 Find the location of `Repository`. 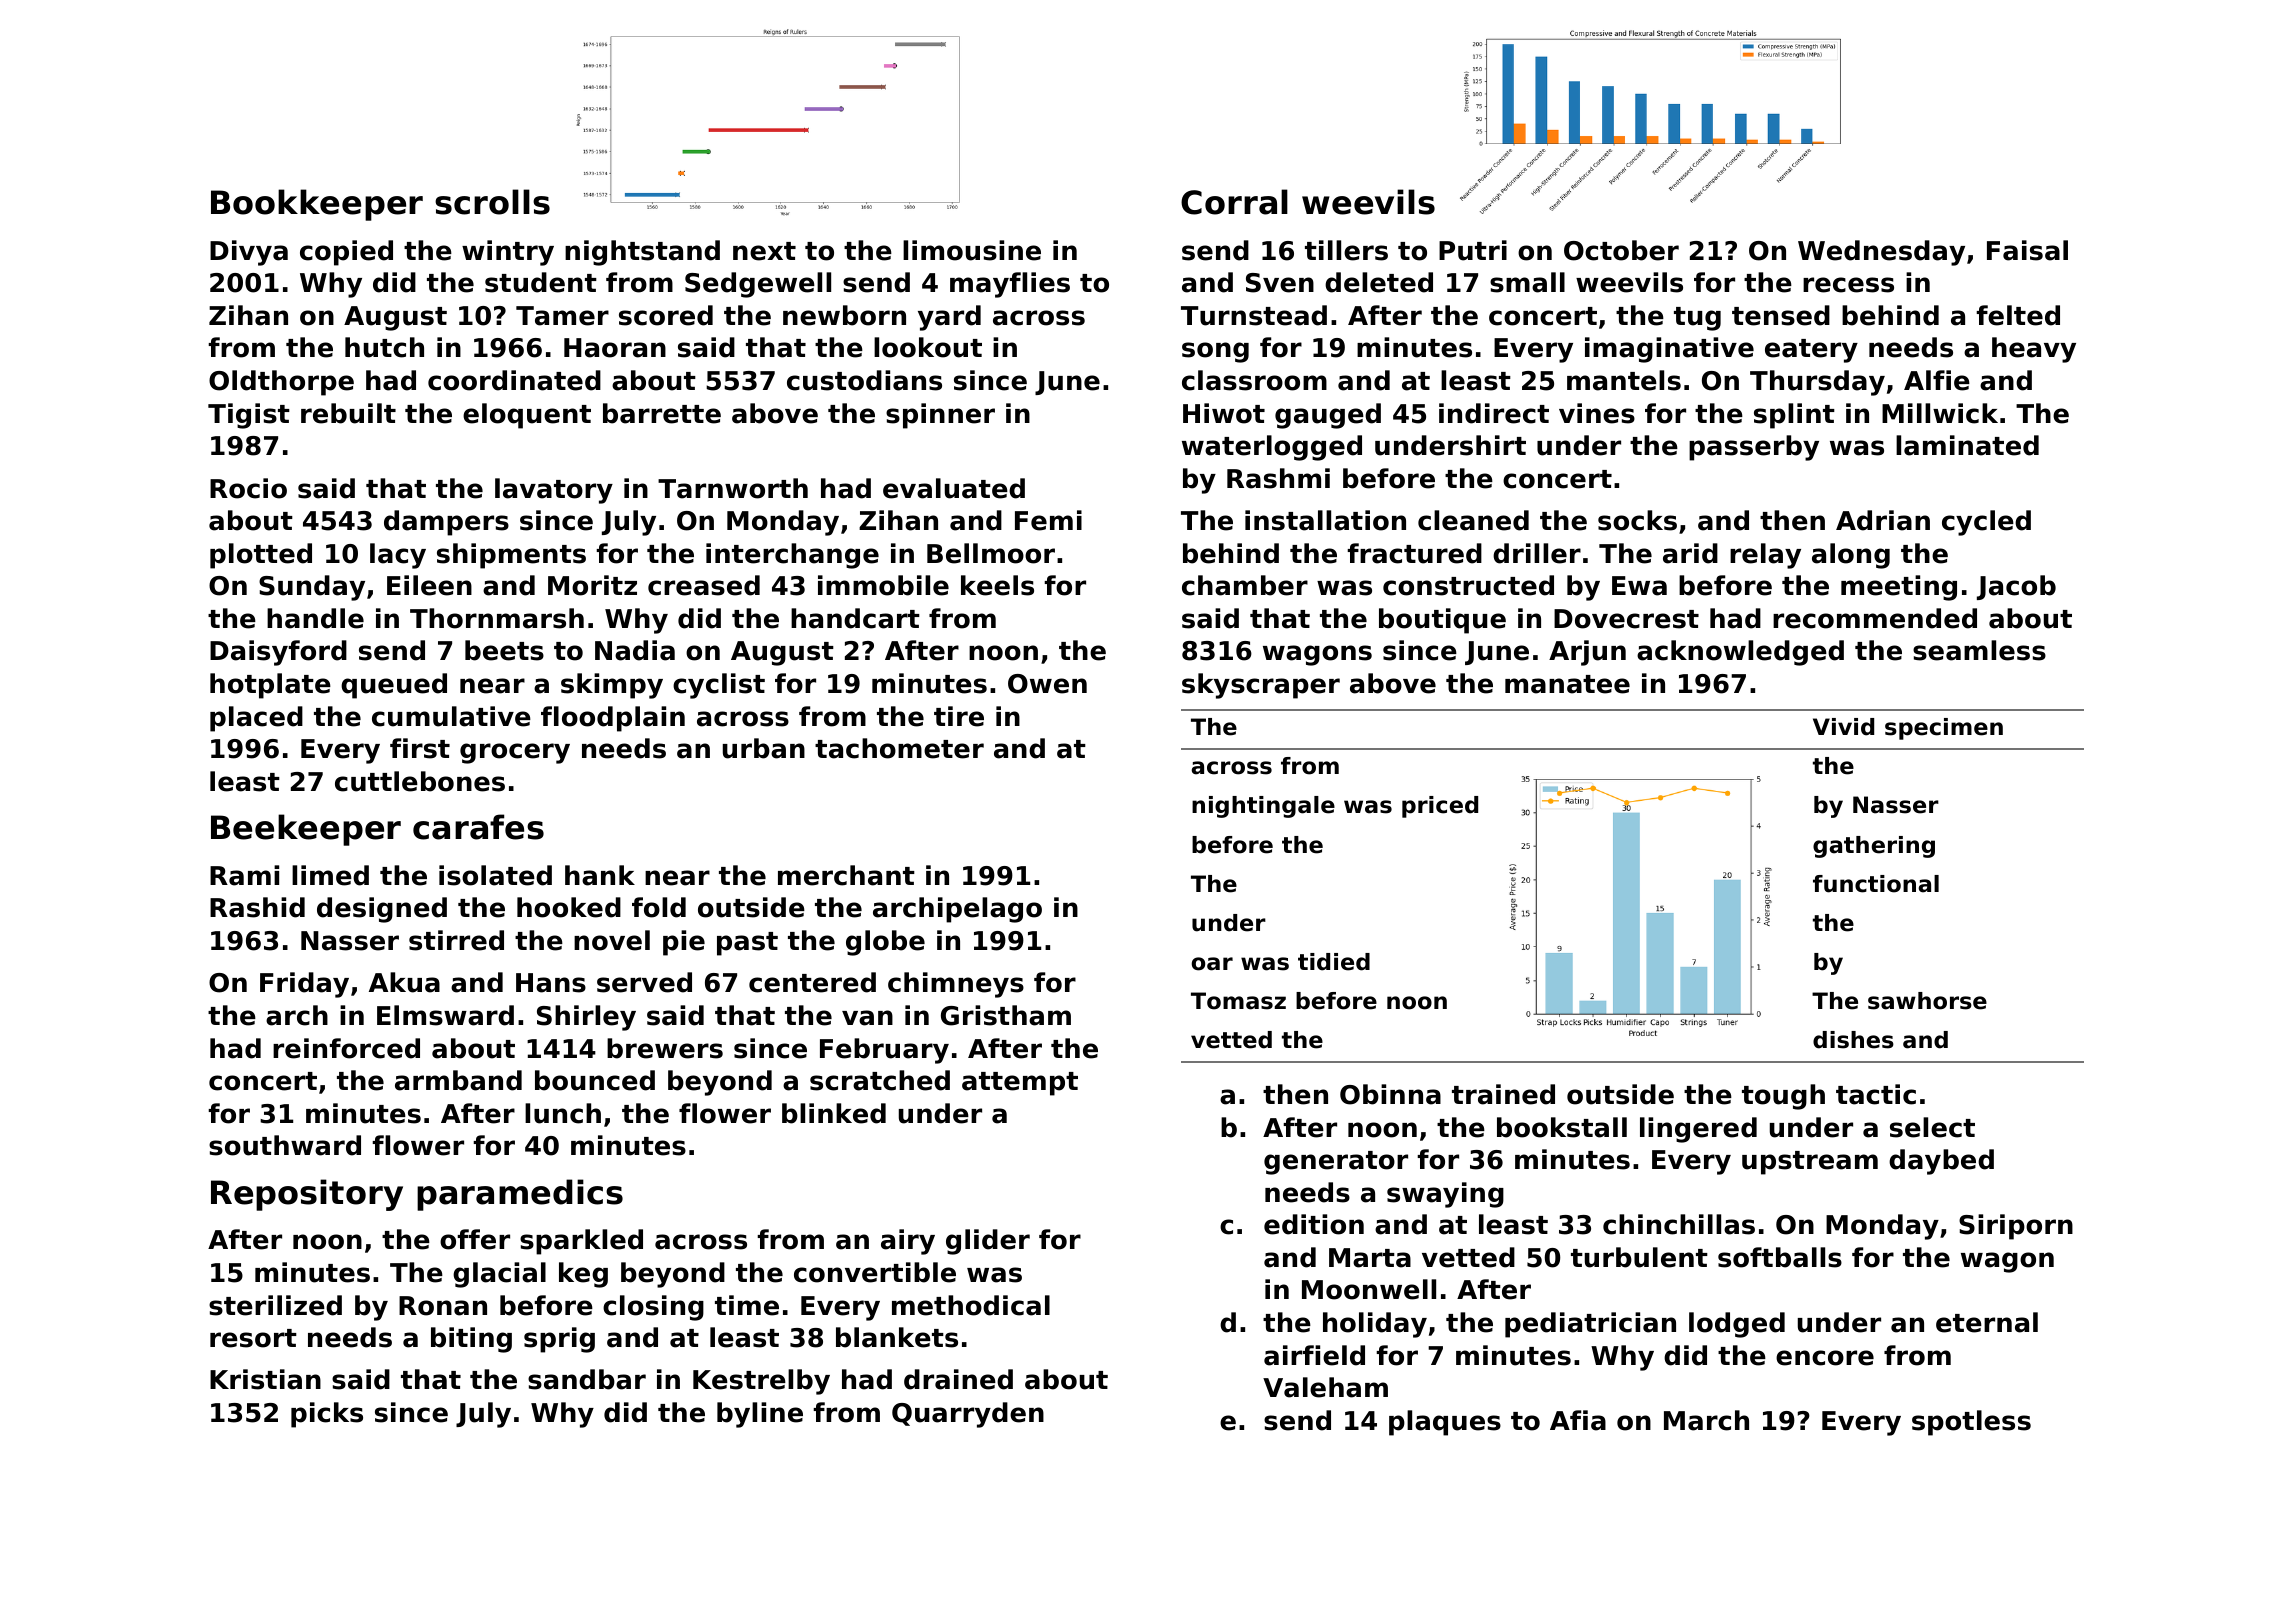

Repository is located at coordinates (307, 1195).
